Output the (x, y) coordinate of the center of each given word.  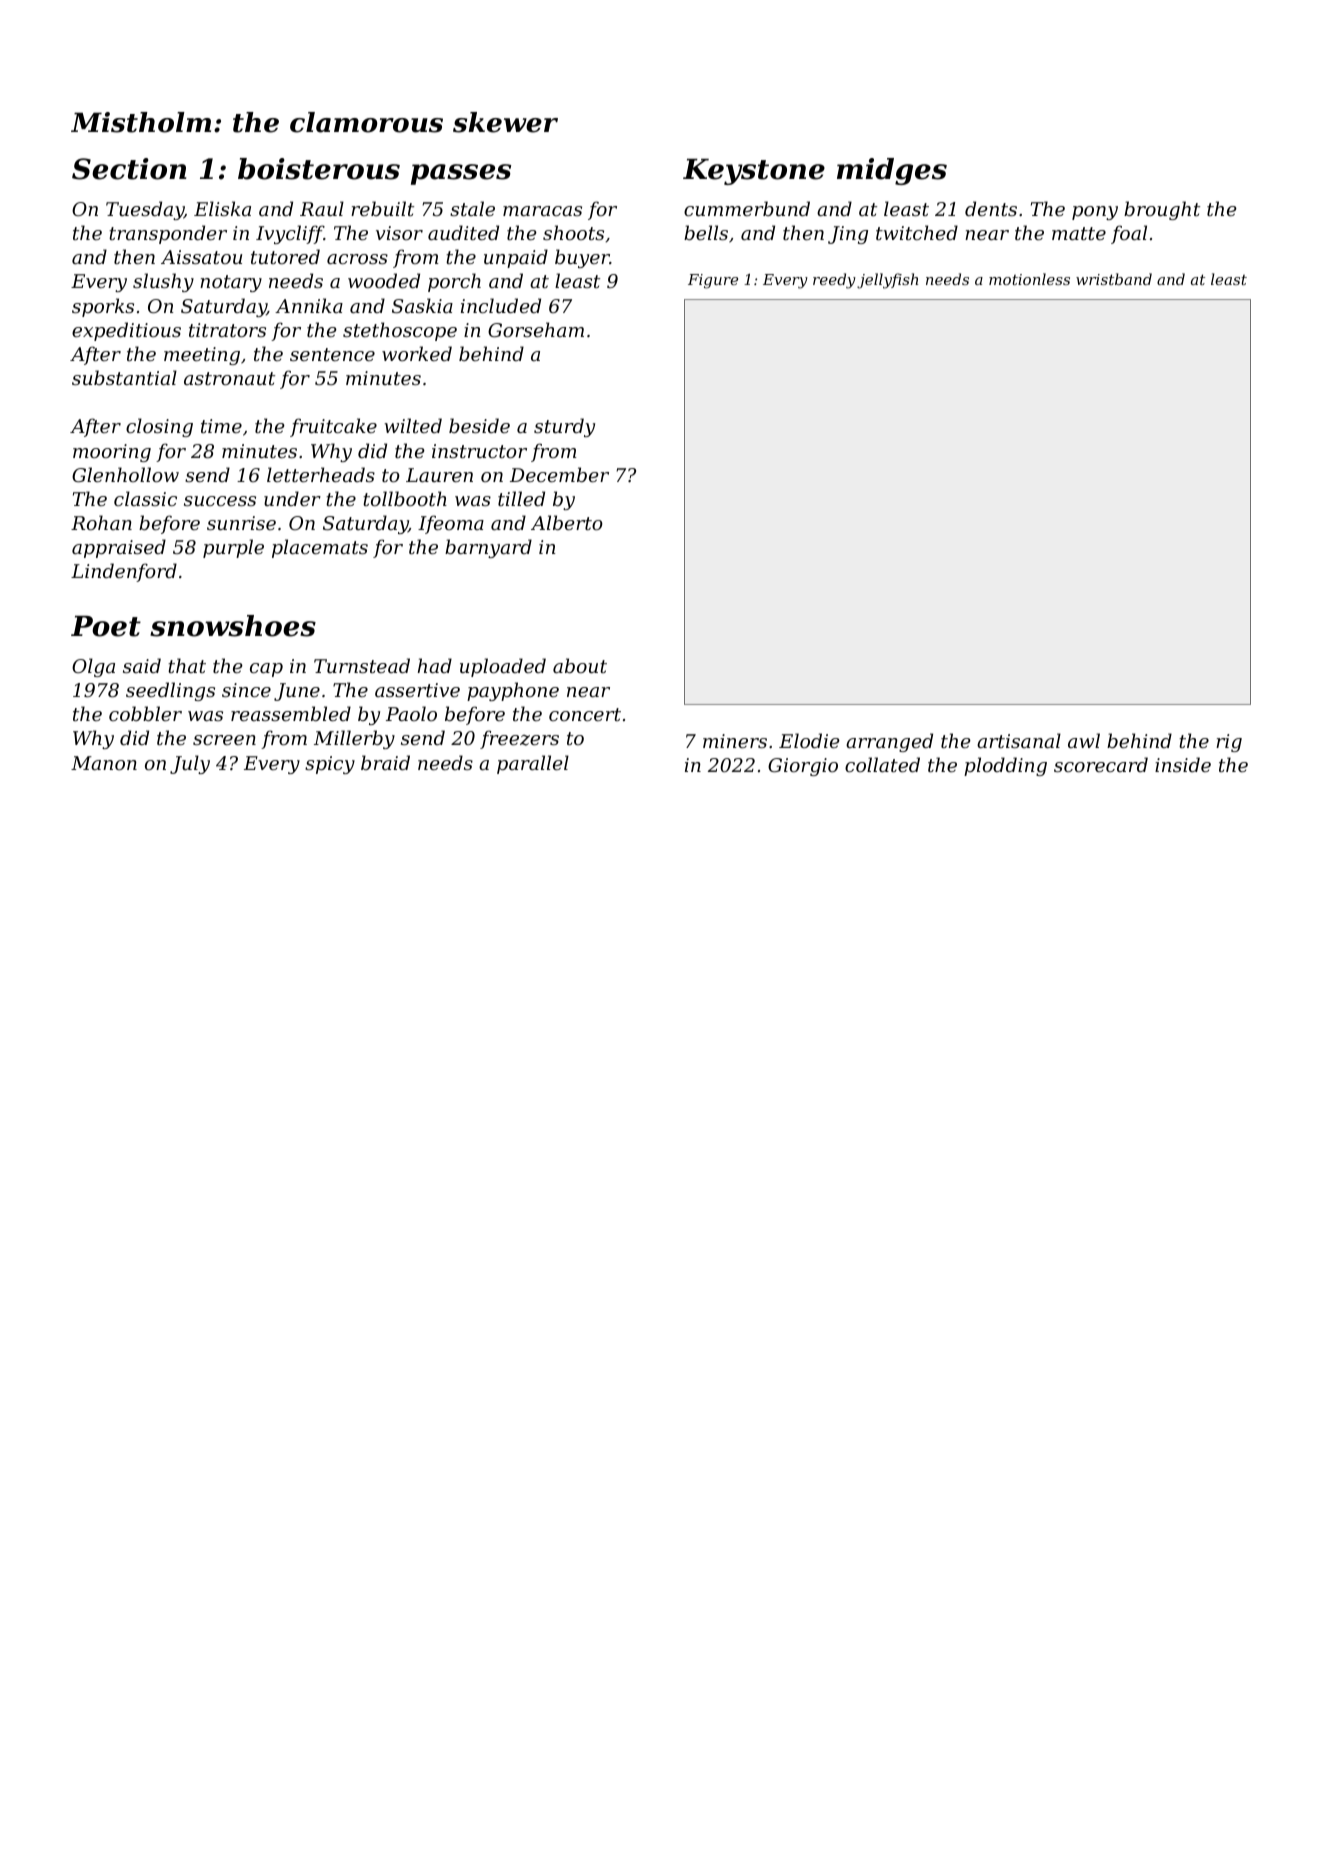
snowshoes (233, 626)
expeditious (126, 331)
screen (224, 740)
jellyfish (887, 281)
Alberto (567, 522)
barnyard (488, 548)
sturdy (564, 427)
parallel (533, 764)
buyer (582, 258)
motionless (1029, 279)
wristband (1114, 279)
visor (399, 233)
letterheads (321, 474)
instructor (479, 451)
